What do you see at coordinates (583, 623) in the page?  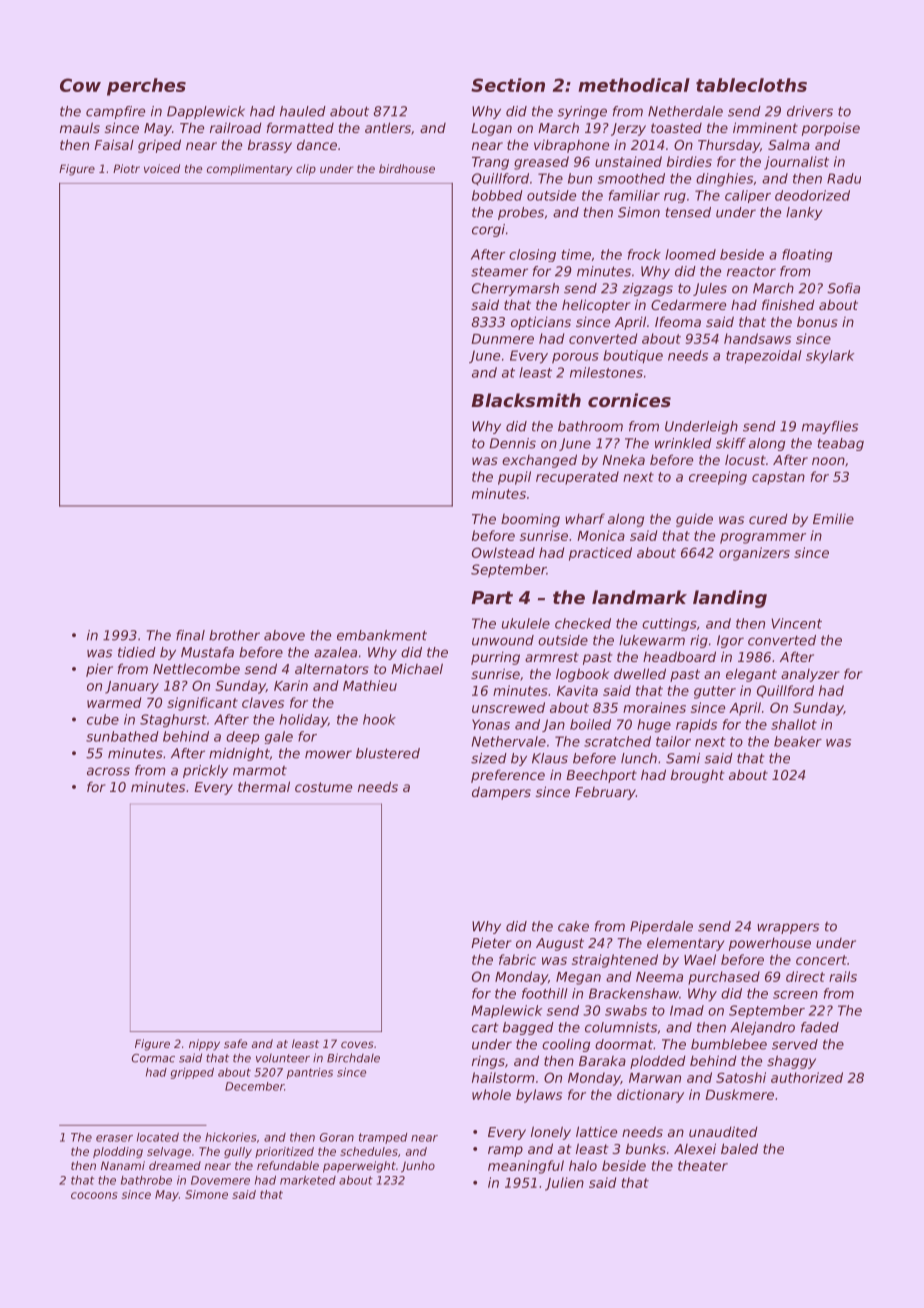 I see `checked` at bounding box center [583, 623].
